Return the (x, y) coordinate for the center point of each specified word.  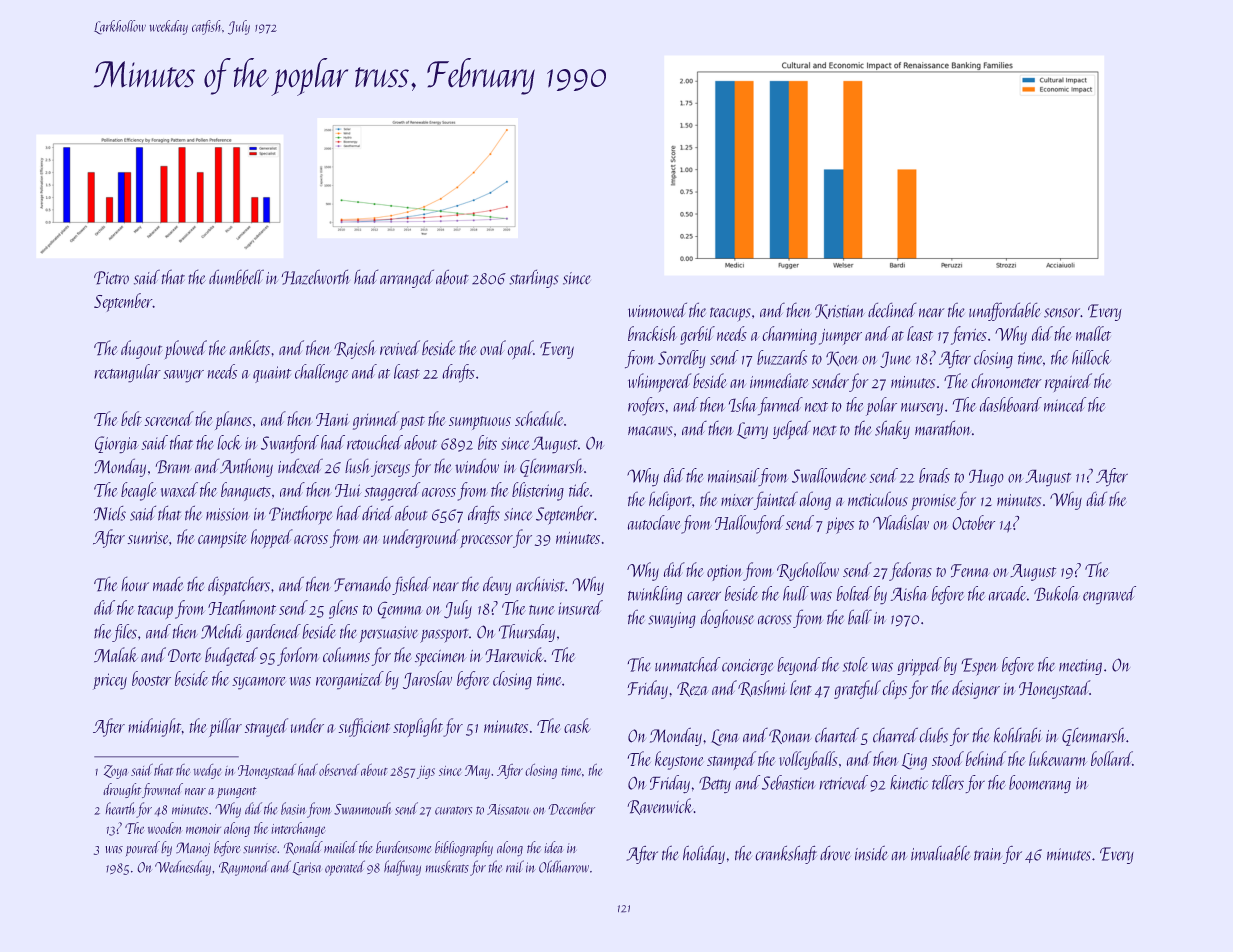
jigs (426, 772)
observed (339, 770)
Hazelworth (315, 277)
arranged (407, 278)
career (704, 596)
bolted (854, 593)
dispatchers (239, 586)
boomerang (1040, 784)
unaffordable (1005, 311)
